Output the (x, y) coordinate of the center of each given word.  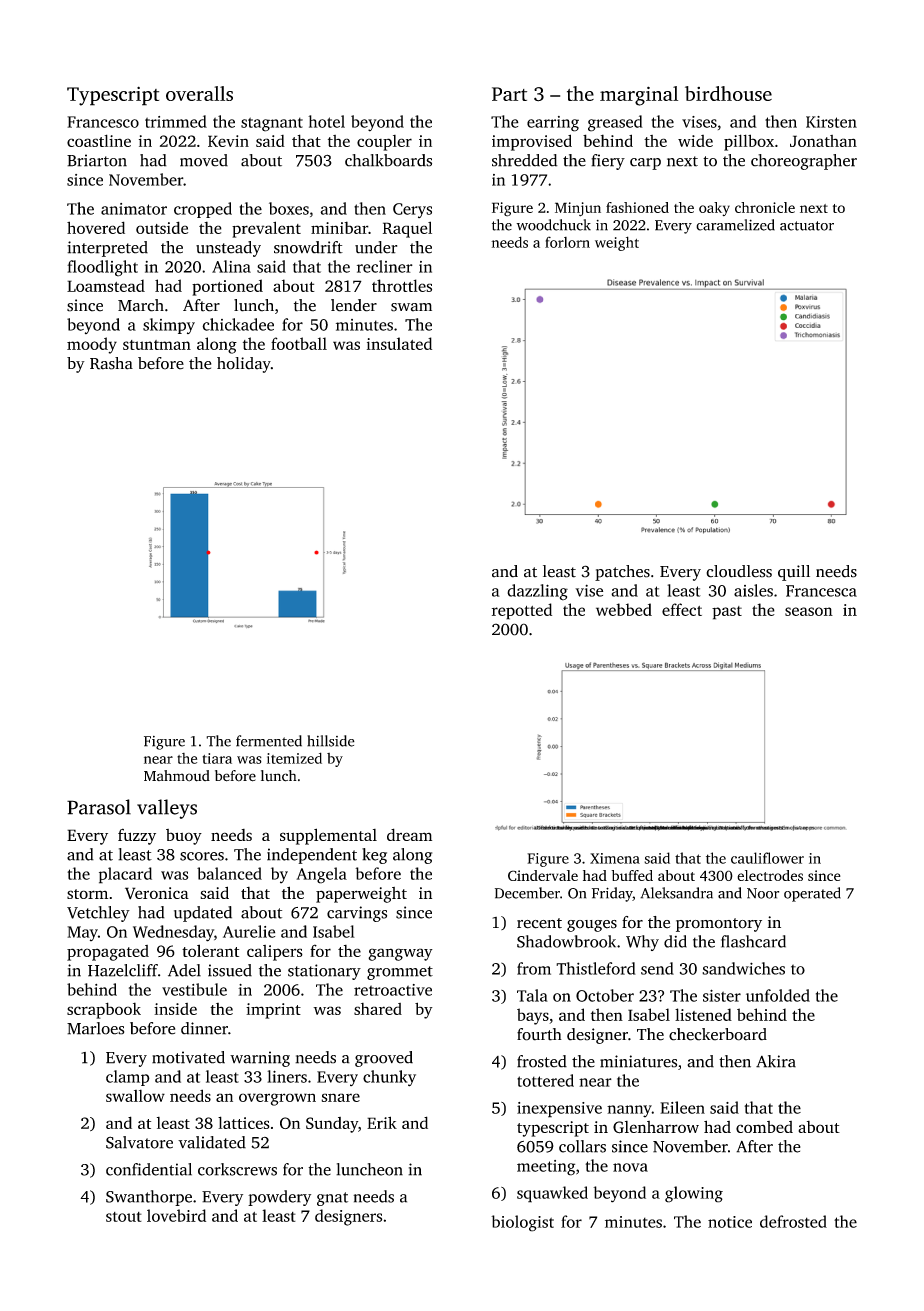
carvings (357, 914)
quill (794, 573)
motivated (188, 1057)
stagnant (272, 124)
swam (411, 307)
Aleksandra (676, 893)
